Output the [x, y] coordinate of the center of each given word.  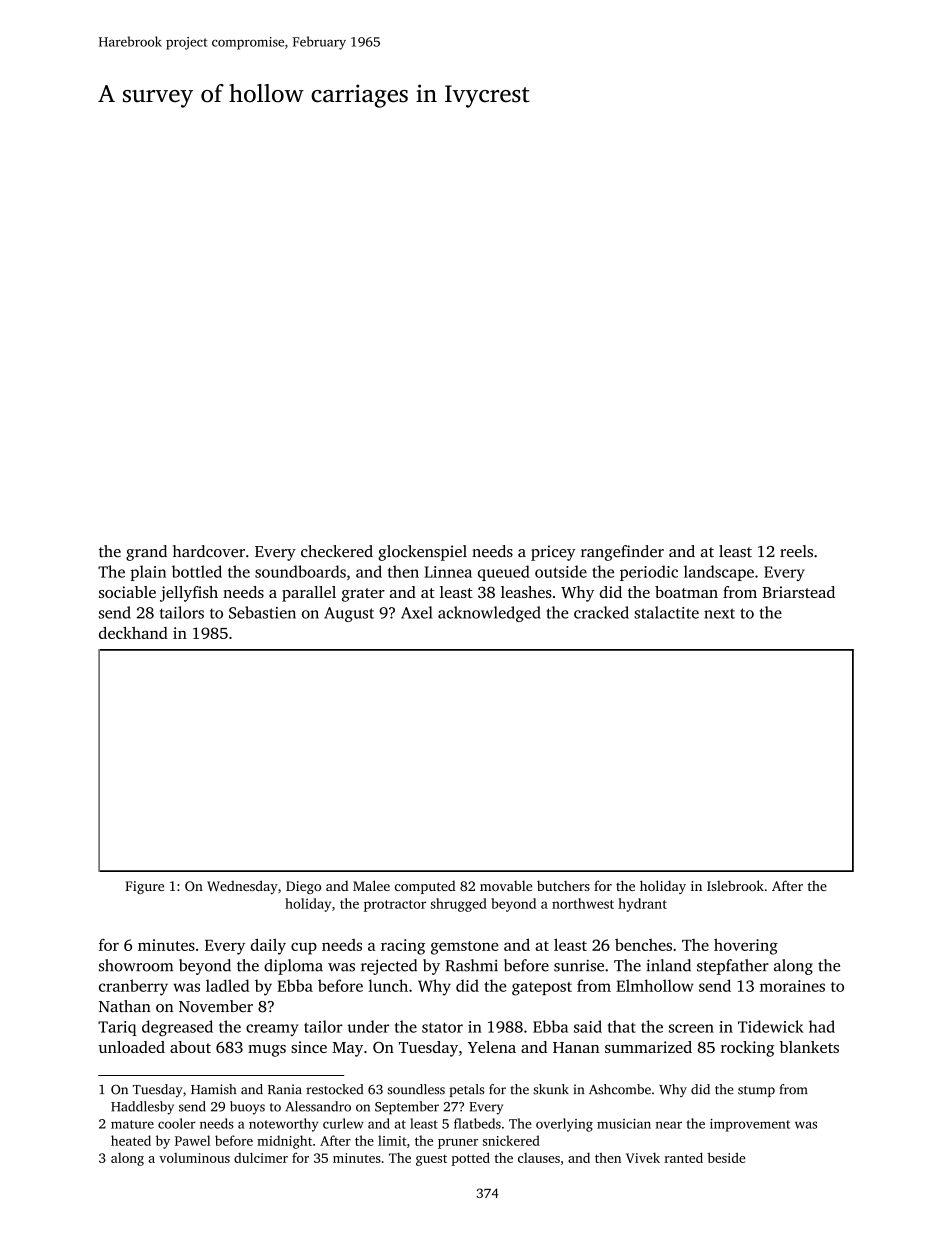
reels [796, 551]
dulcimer [261, 1157]
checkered [337, 551]
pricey [553, 553]
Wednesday [242, 887]
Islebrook [735, 885]
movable [506, 885]
